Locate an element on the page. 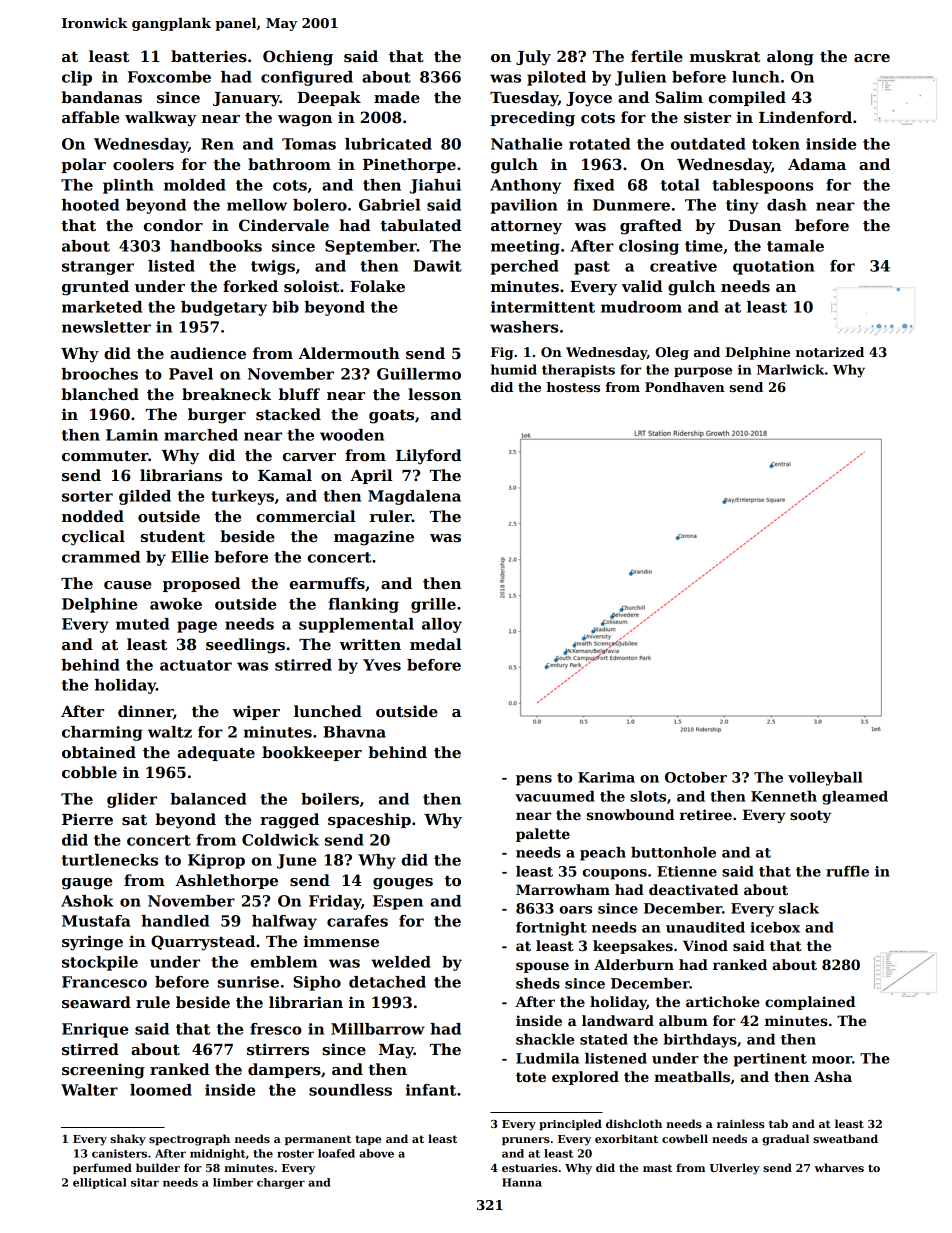 The height and width of the page is (1233, 952). sheds is located at coordinates (538, 983).
